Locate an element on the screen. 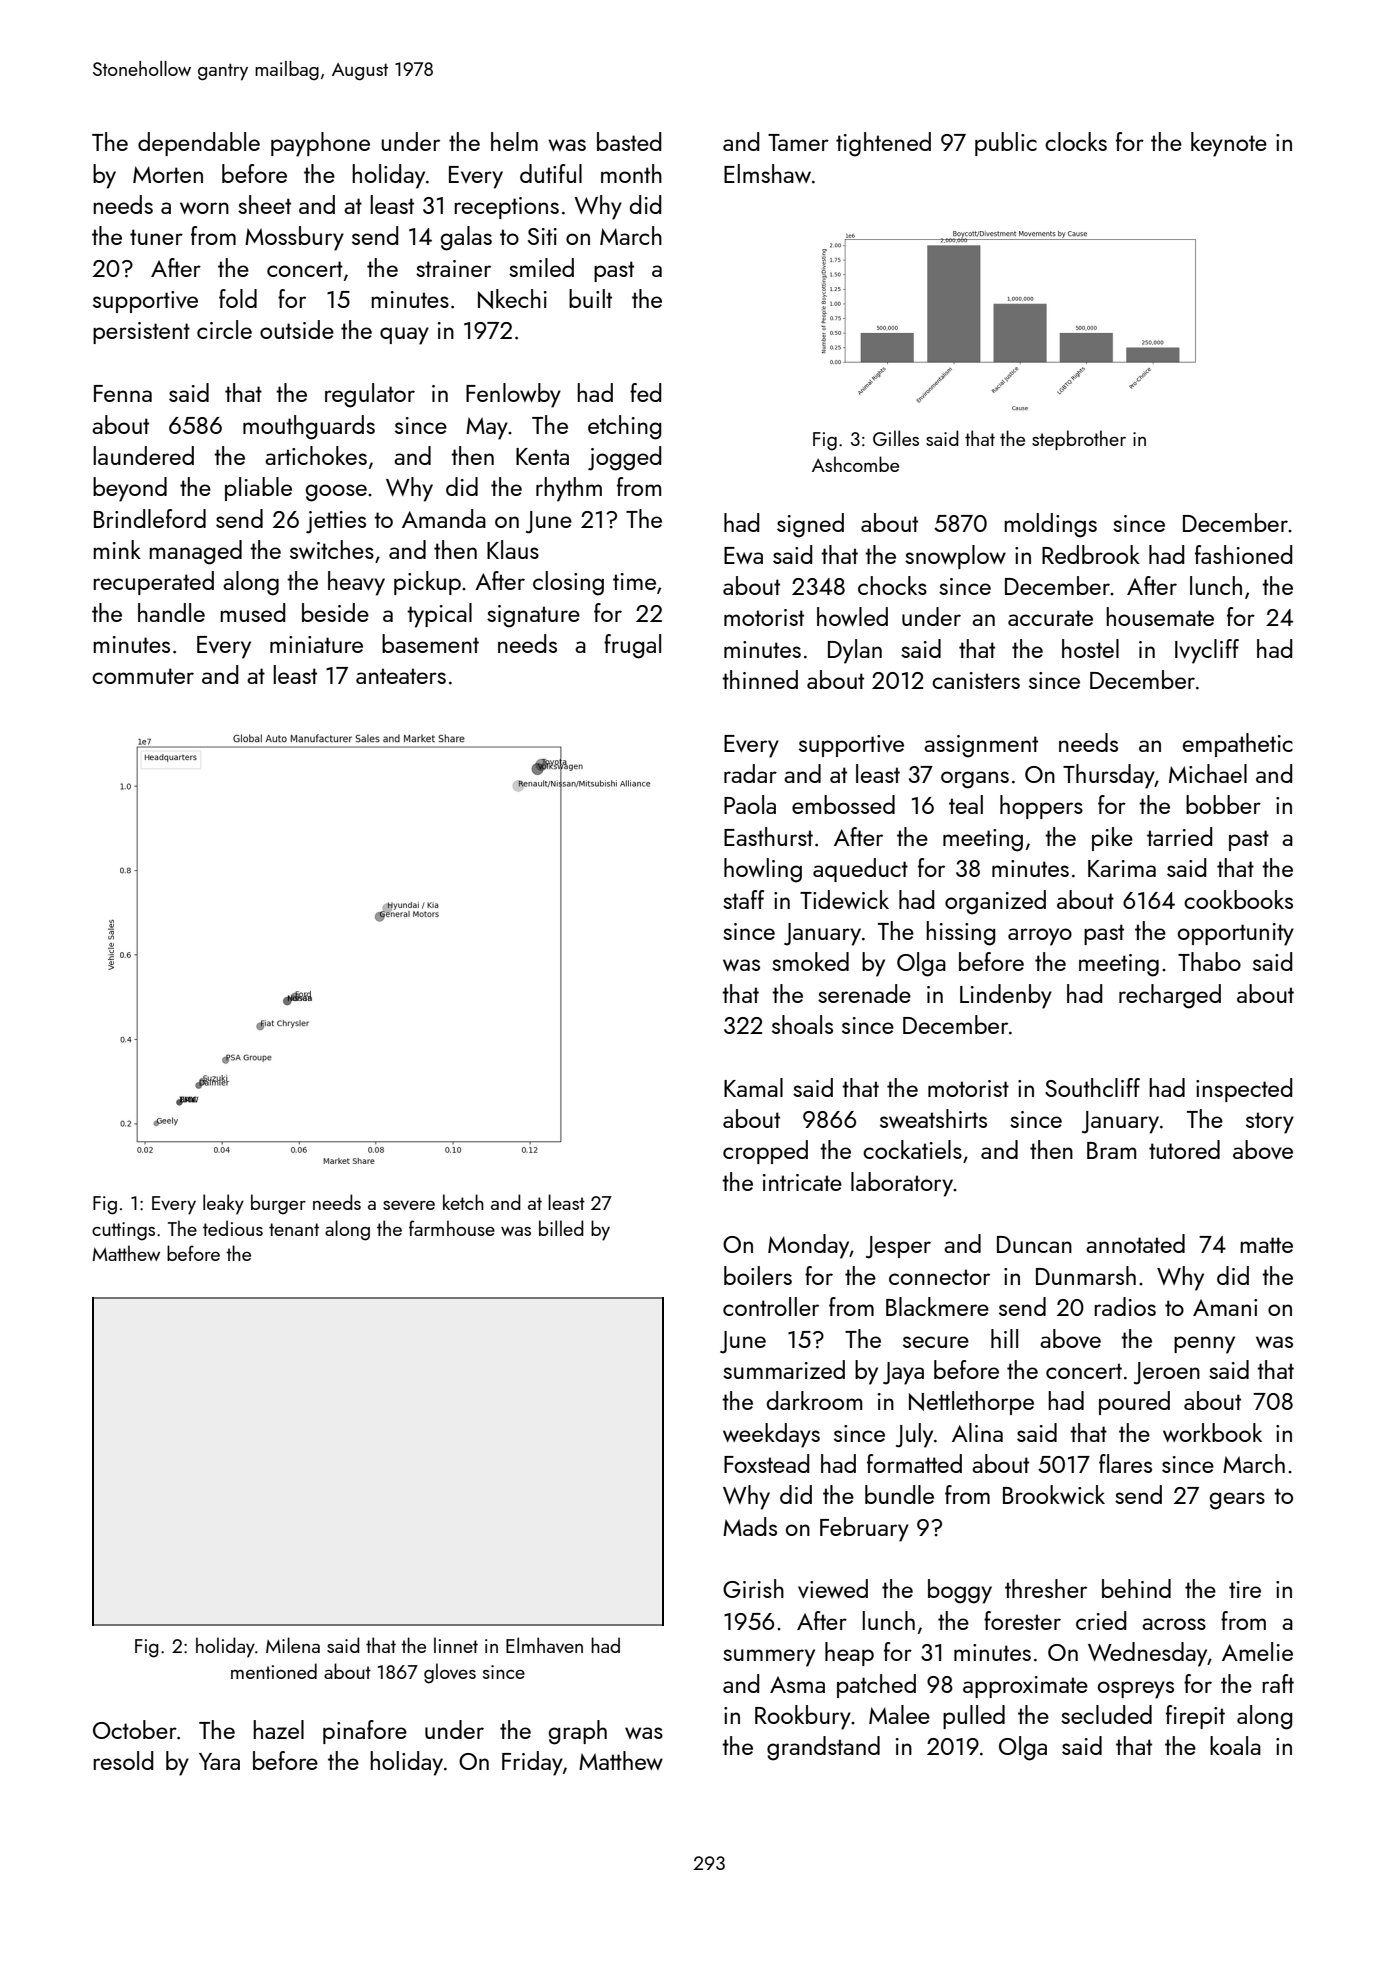 Image resolution: width=1386 pixels, height=1969 pixels. tedious is located at coordinates (233, 1228).
